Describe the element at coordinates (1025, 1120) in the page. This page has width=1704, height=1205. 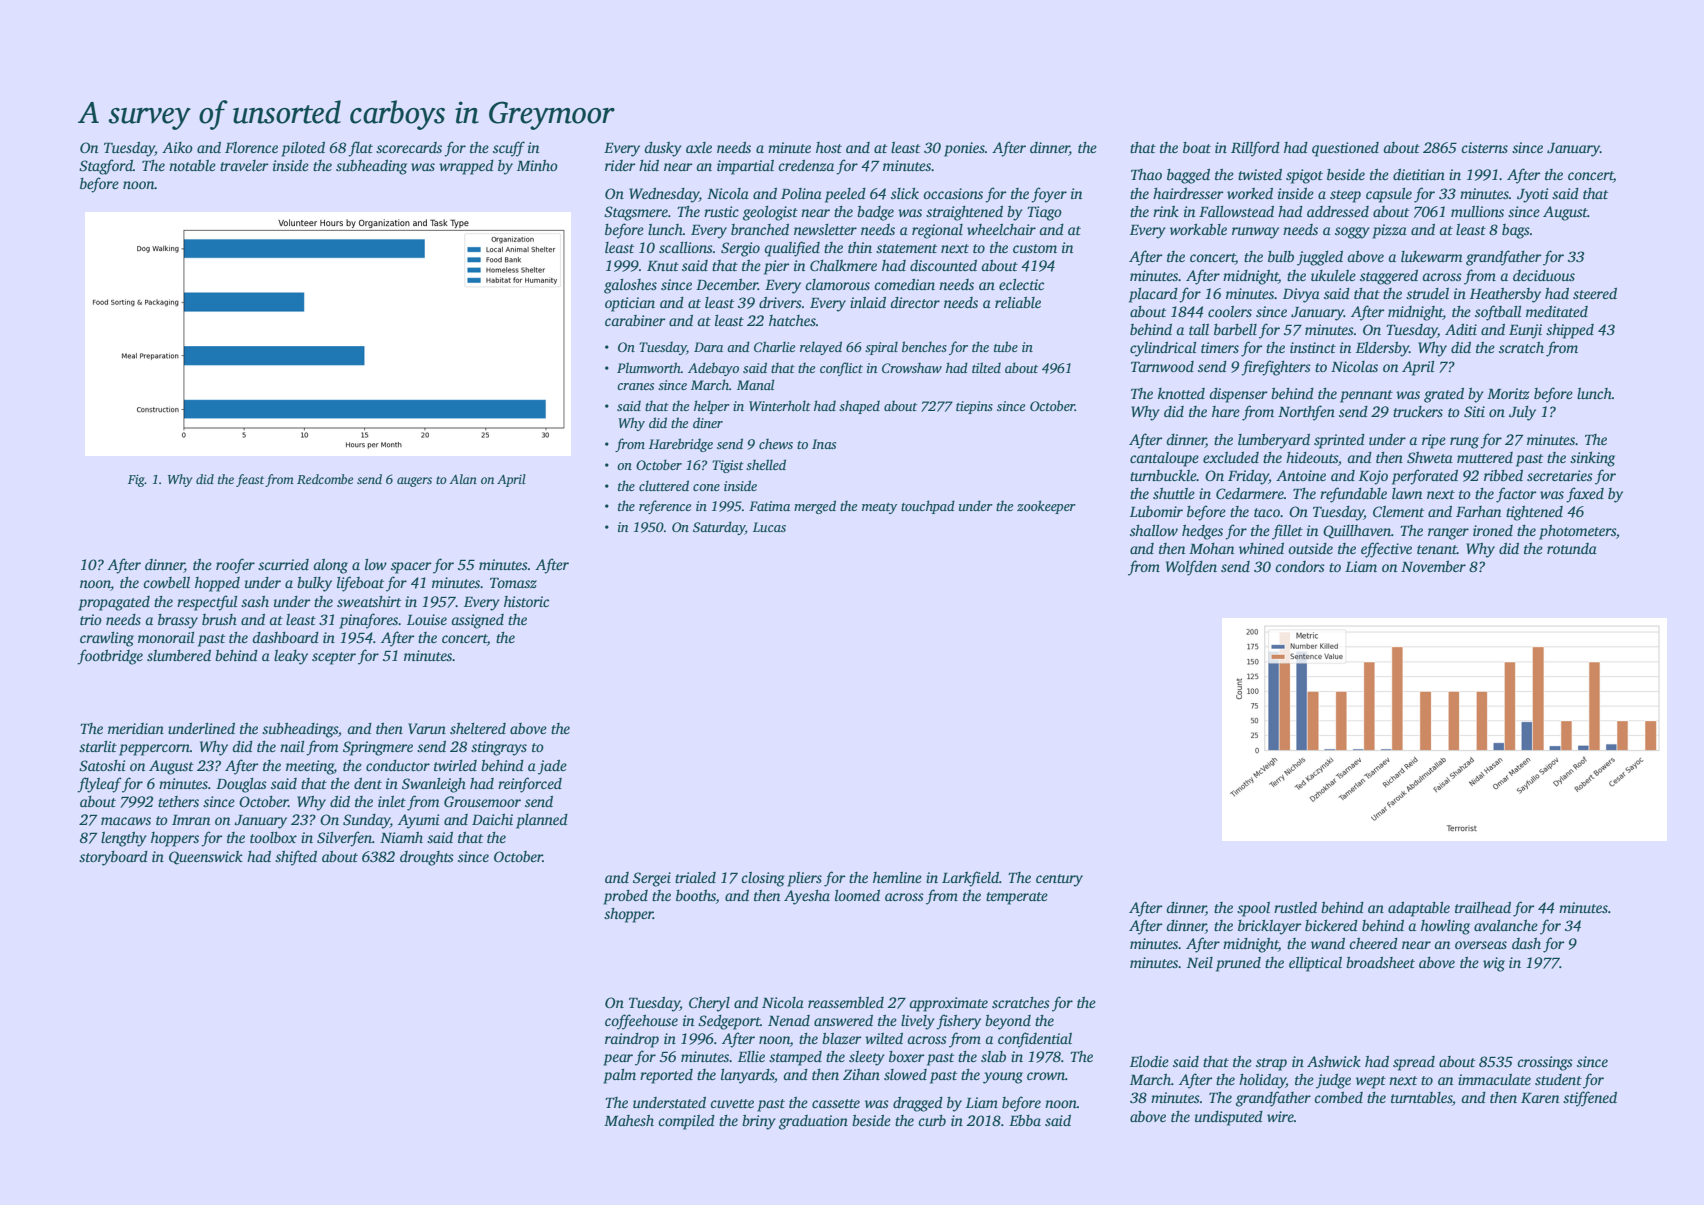
I see `Ebba` at that location.
